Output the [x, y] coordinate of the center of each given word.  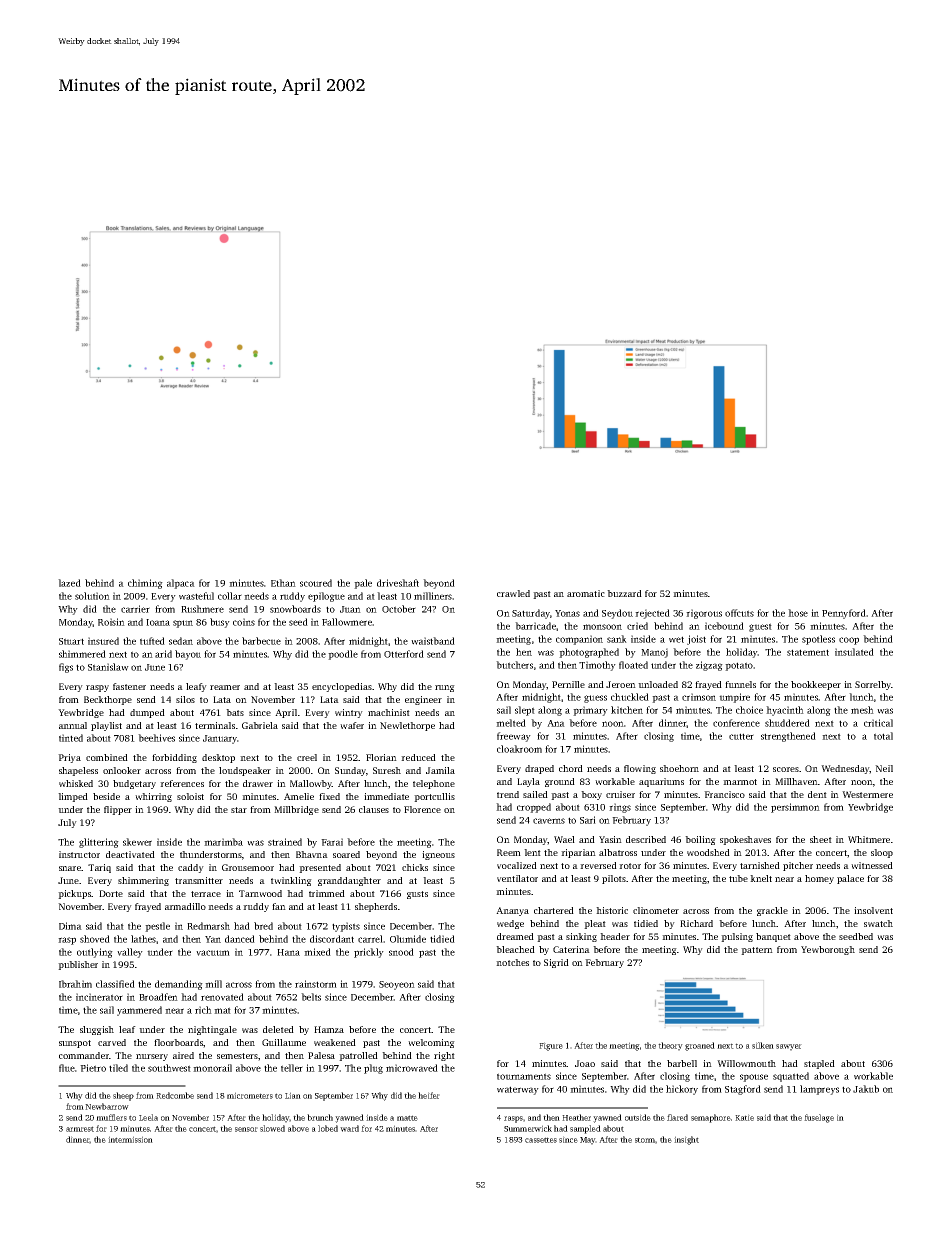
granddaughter [349, 881]
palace [850, 879]
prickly [369, 953]
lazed [69, 583]
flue [67, 1068]
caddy [191, 868]
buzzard [624, 593]
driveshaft [398, 583]
